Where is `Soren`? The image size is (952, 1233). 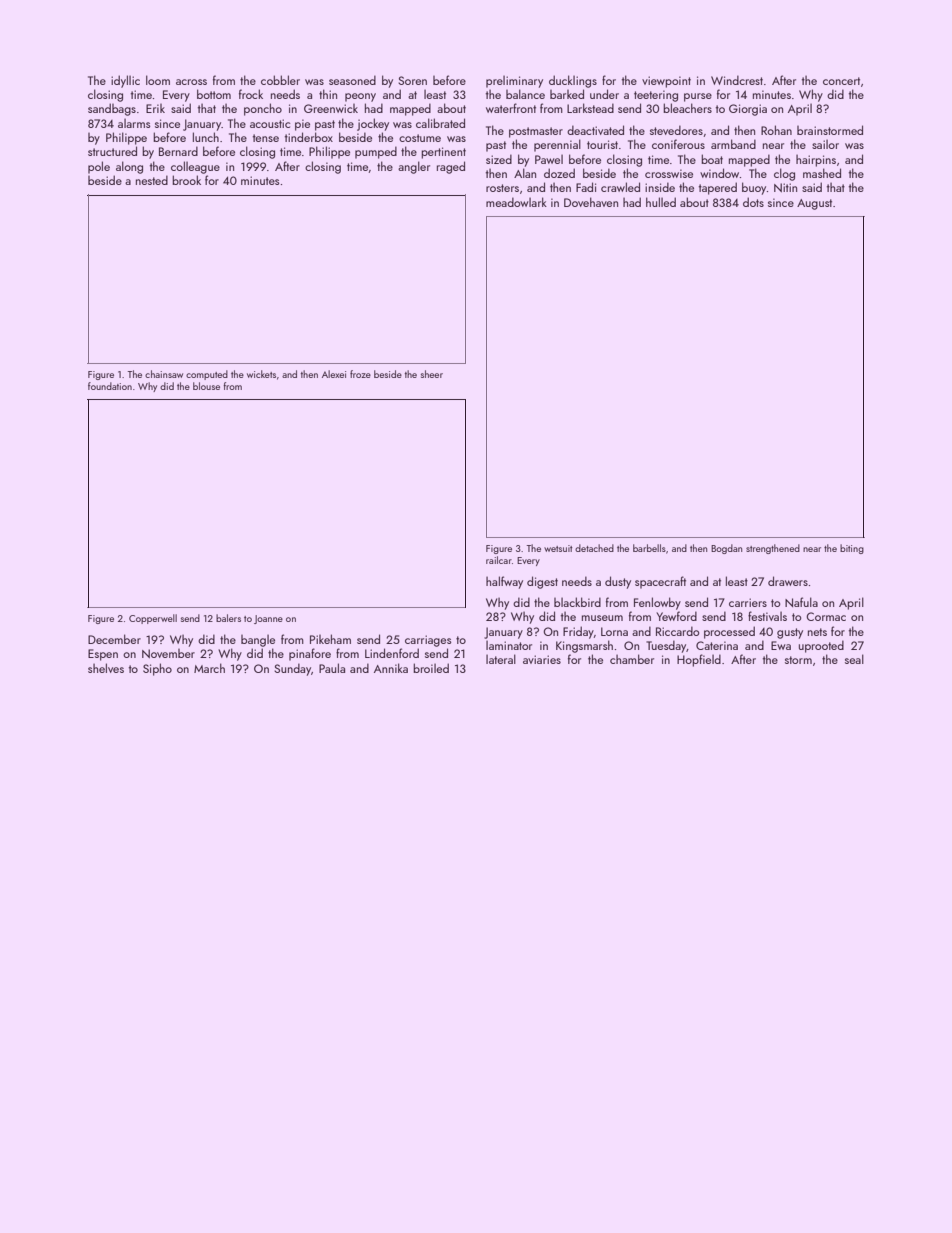
Soren is located at coordinates (412, 80).
